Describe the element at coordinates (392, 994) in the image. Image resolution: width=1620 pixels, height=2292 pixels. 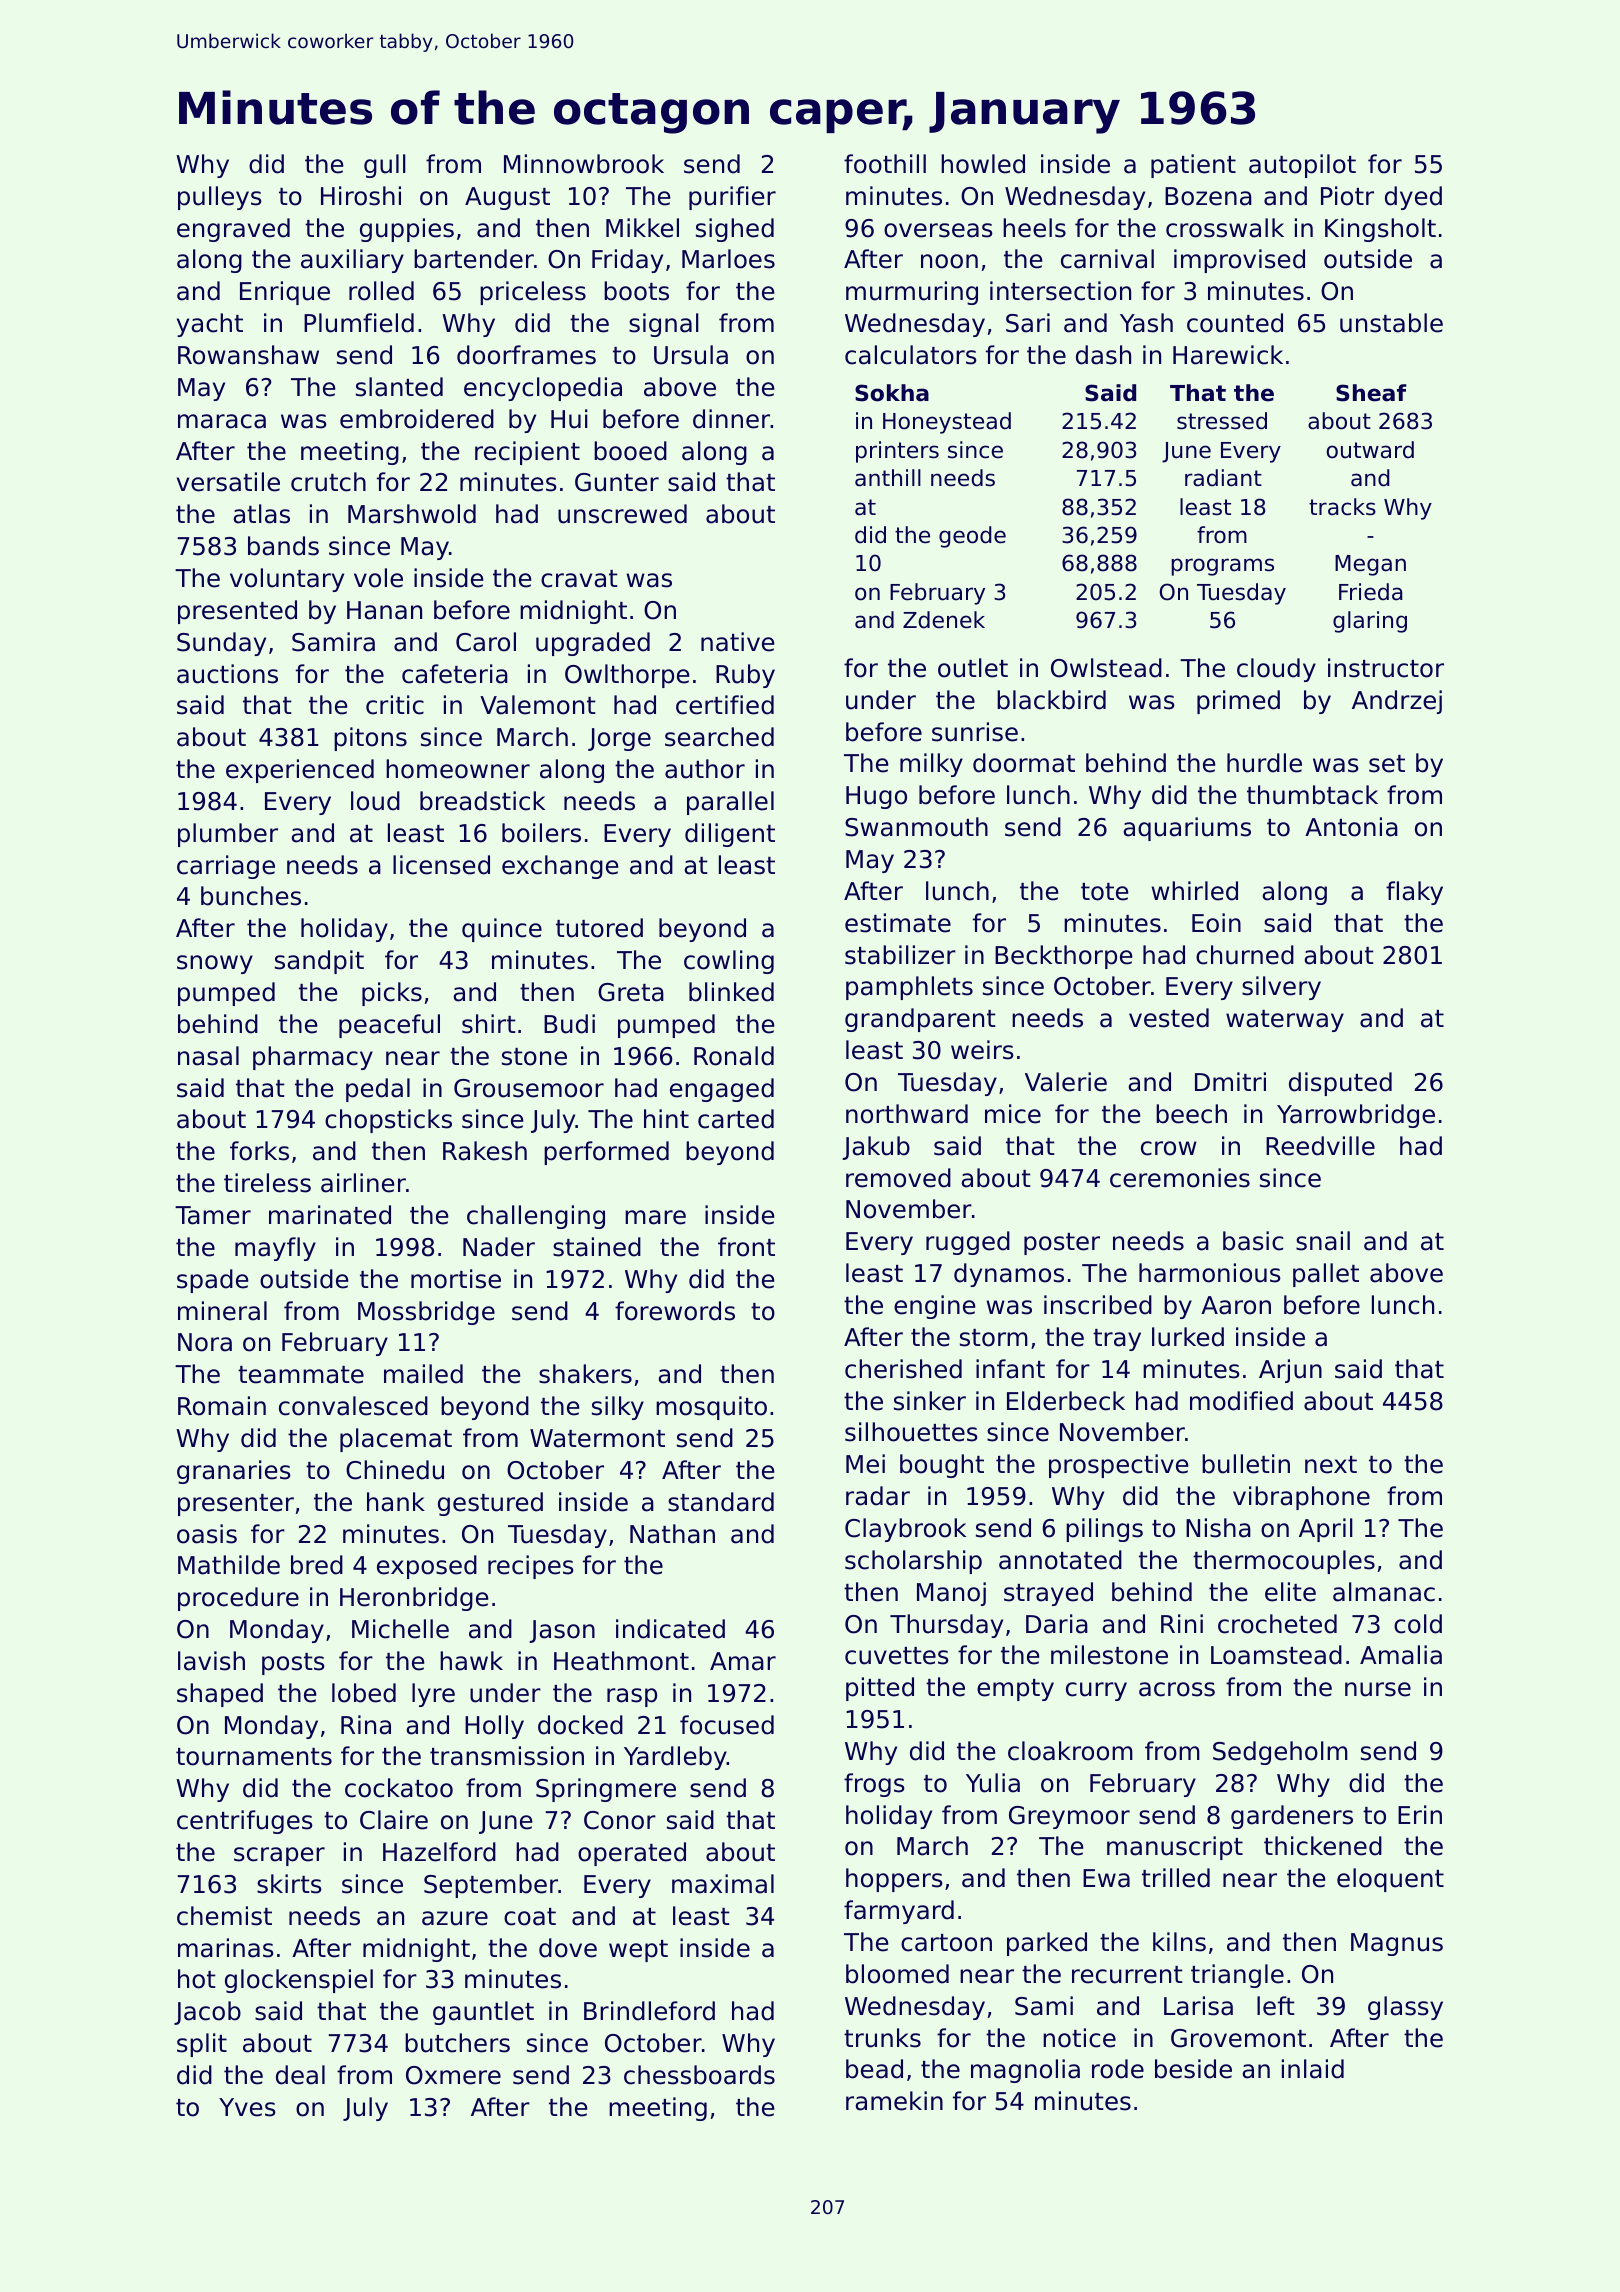
I see `picks` at that location.
